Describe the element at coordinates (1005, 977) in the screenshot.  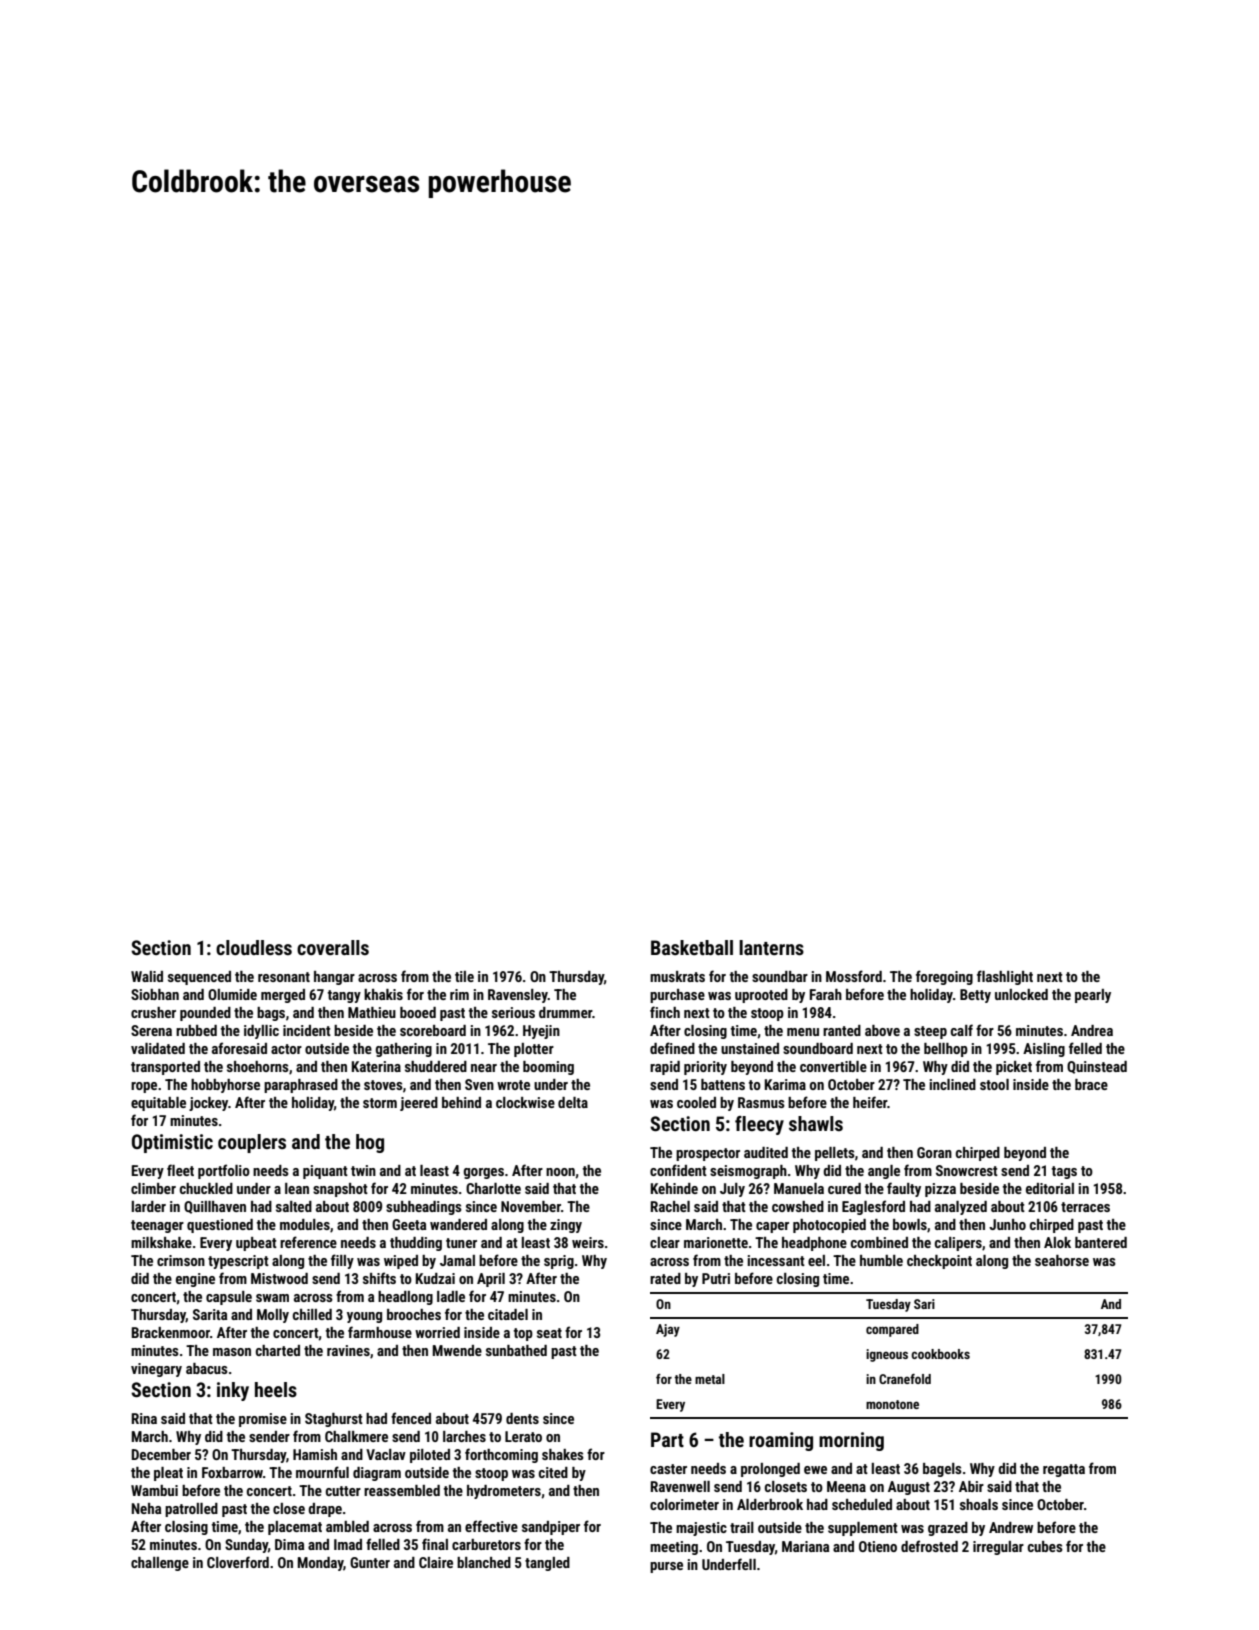
I see `flashlight` at that location.
